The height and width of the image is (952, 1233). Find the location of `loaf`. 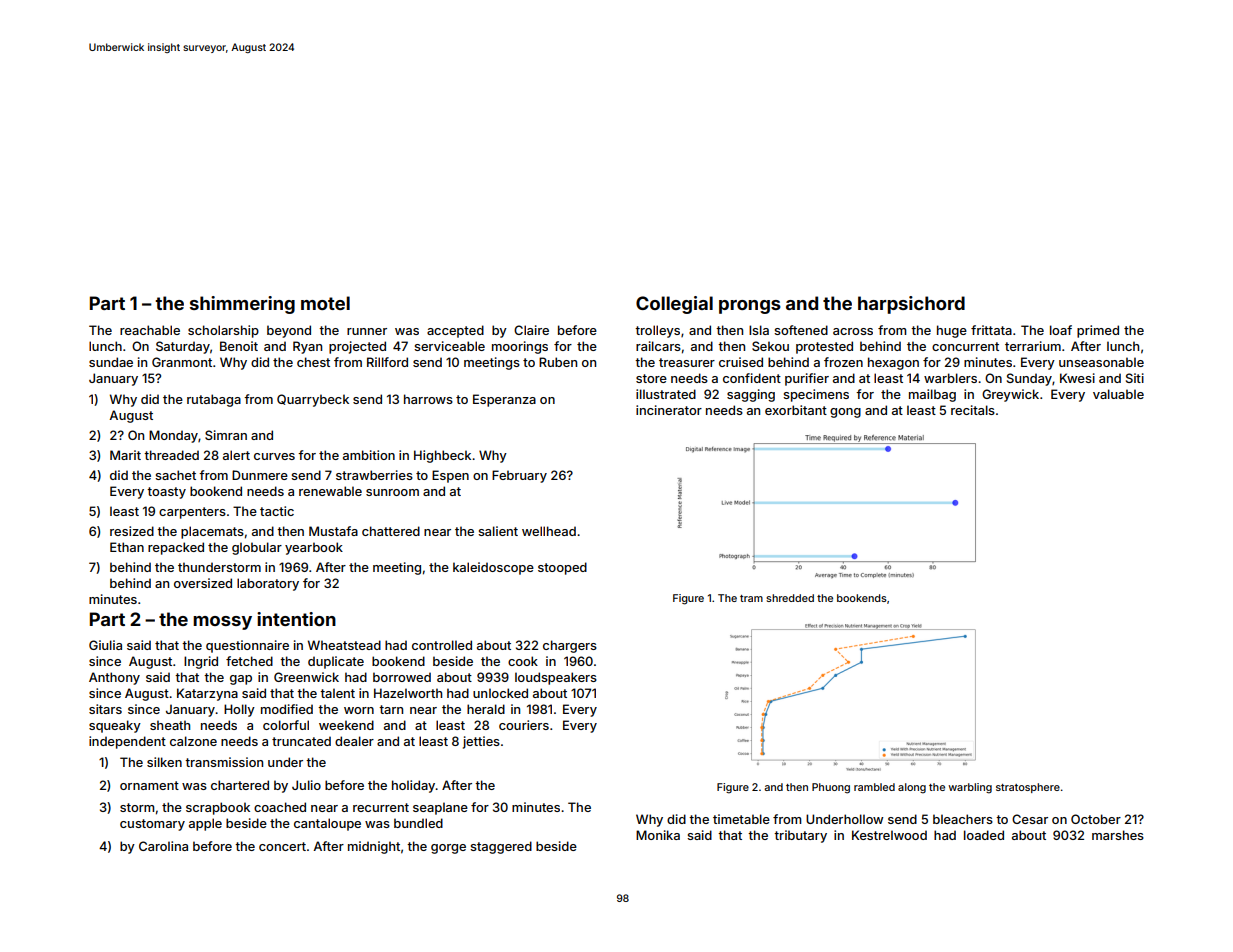

loaf is located at coordinates (1061, 330).
